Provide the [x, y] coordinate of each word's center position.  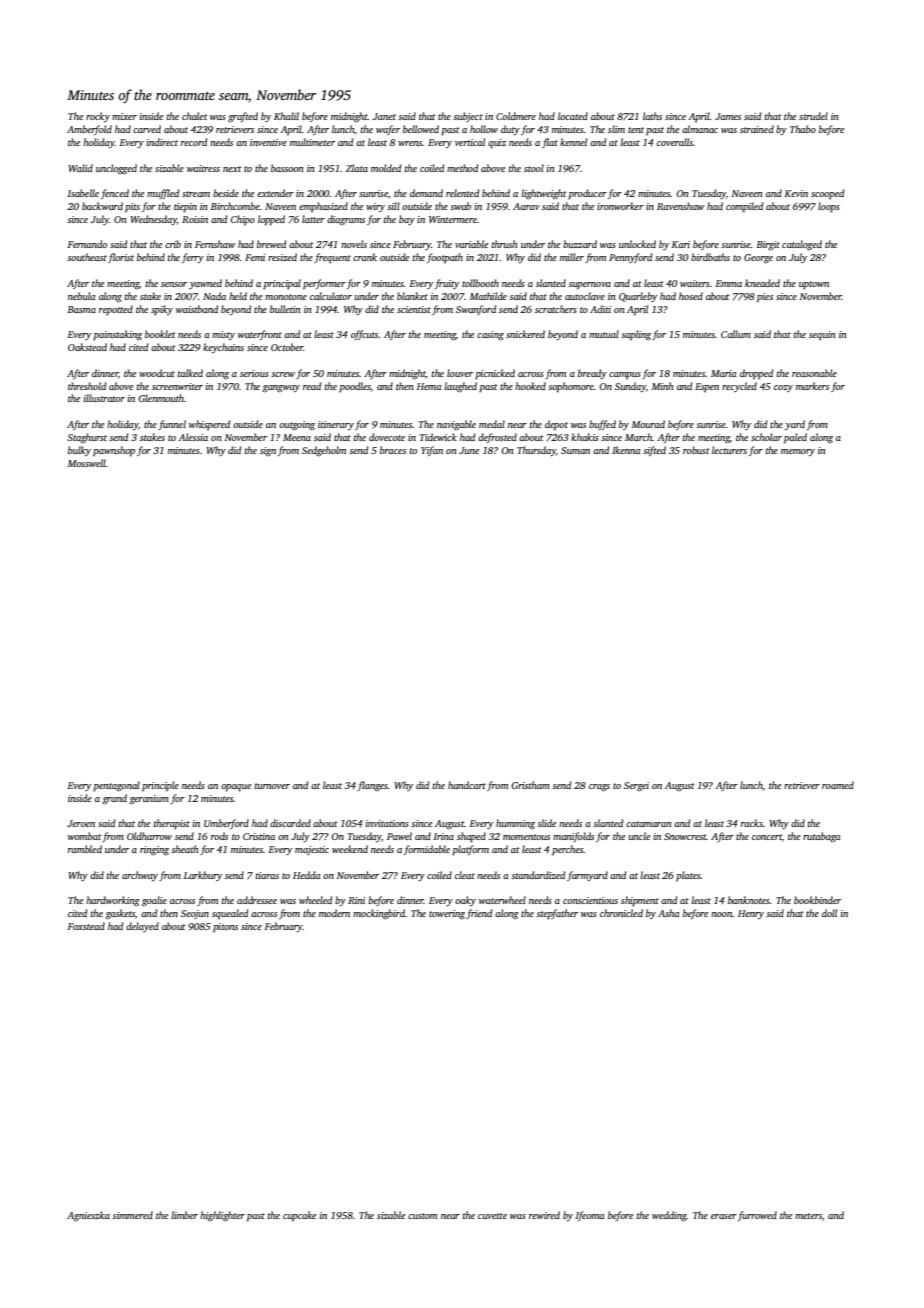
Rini [357, 900]
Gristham [531, 785]
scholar [766, 437]
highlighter [222, 1216]
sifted [654, 451]
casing [490, 336]
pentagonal [116, 786]
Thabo [803, 129]
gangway [281, 389]
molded [386, 168]
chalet [195, 116]
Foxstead [86, 926]
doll [829, 913]
